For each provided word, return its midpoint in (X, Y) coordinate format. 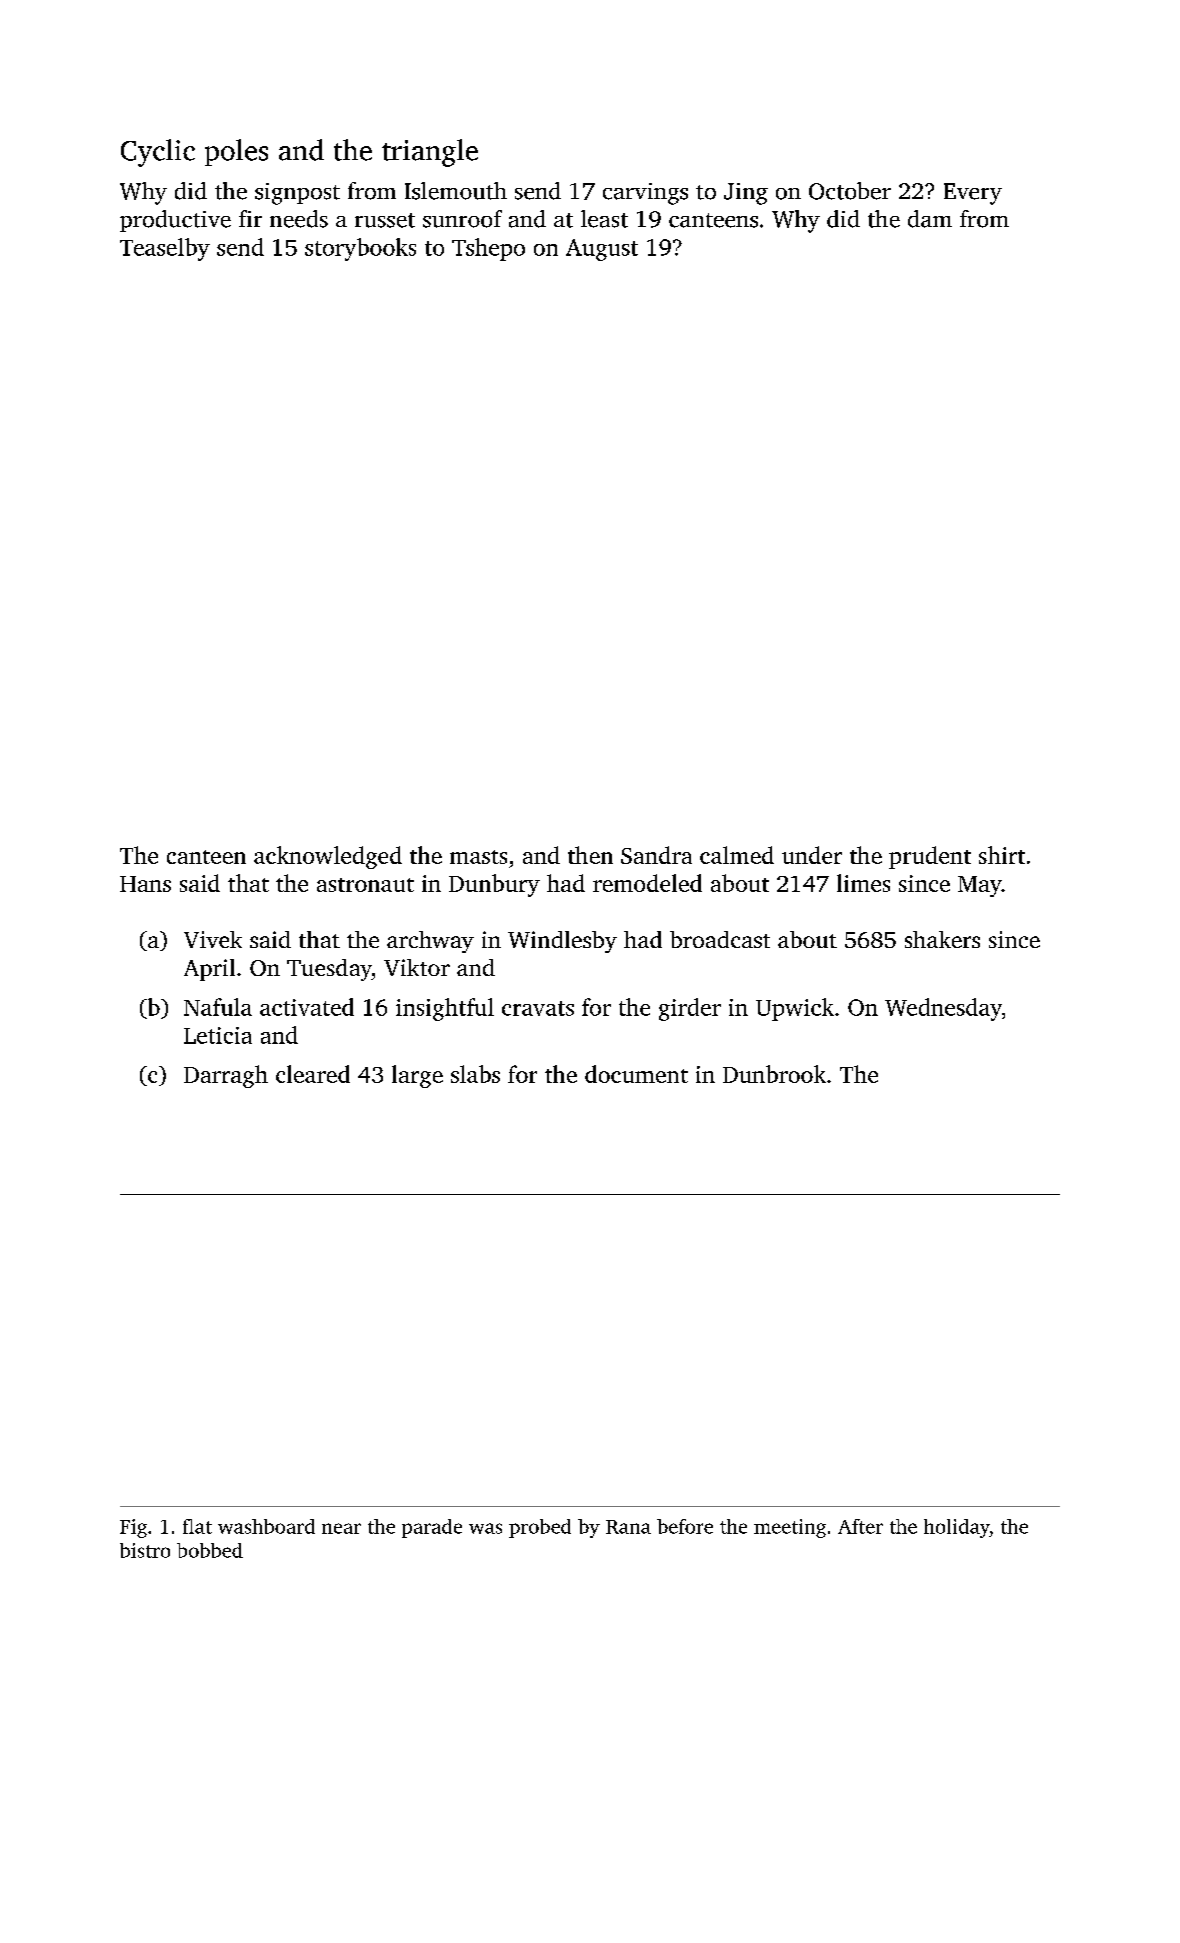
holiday (957, 1528)
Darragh (226, 1076)
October (850, 191)
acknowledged (328, 857)
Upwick (795, 1009)
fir (250, 218)
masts (478, 857)
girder (690, 1009)
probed (540, 1528)
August (602, 250)
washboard (266, 1526)
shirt (1002, 855)
